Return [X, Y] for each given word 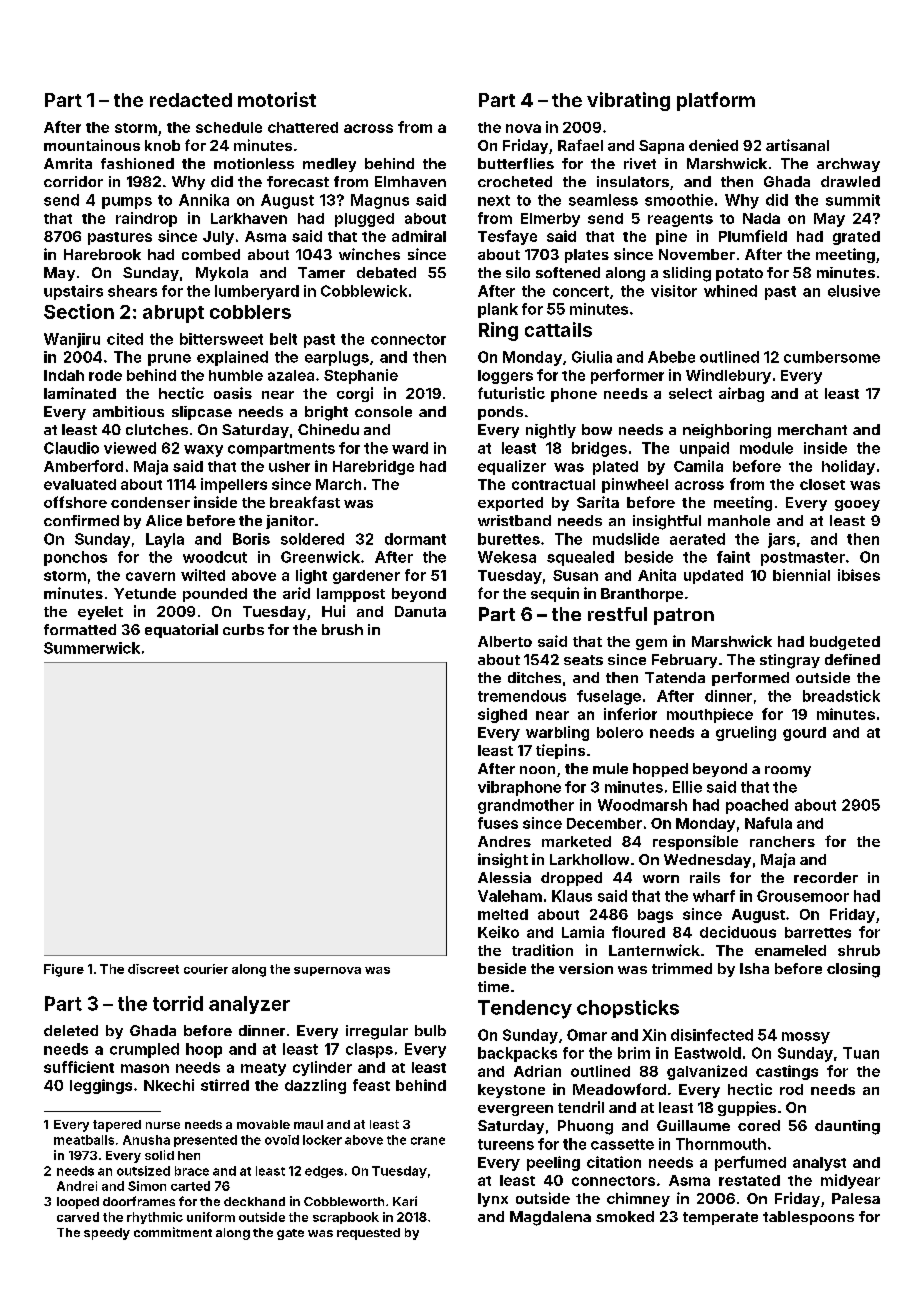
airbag [741, 394]
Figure [64, 970]
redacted [191, 100]
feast [371, 1085]
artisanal [797, 145]
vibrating [628, 101]
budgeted [845, 643]
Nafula [768, 823]
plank [498, 310]
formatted [80, 629]
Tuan [861, 1053]
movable [263, 1124]
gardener [366, 577]
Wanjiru [72, 340]
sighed [502, 715]
